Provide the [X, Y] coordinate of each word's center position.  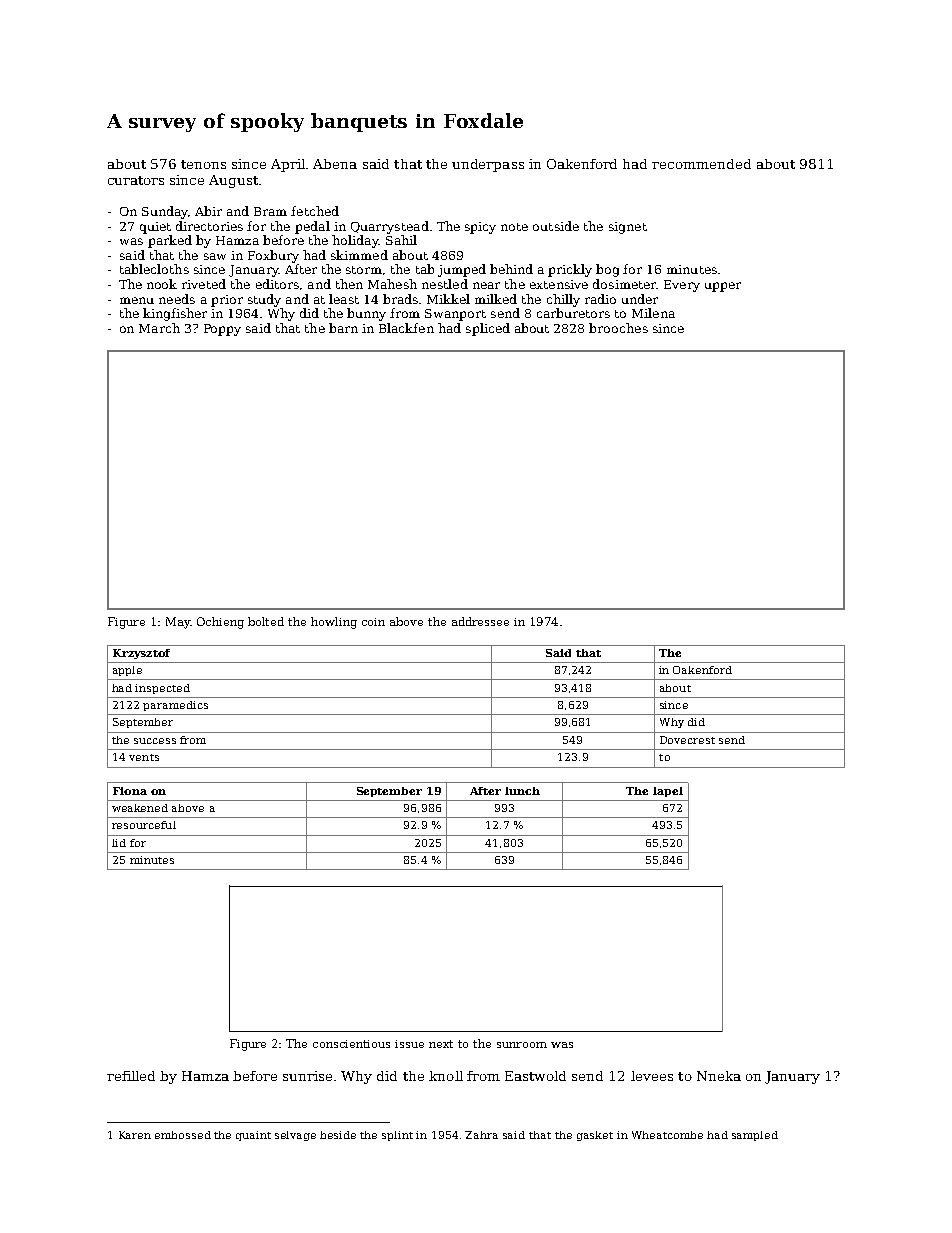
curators [136, 180]
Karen [135, 1135]
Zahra [481, 1135]
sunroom [522, 1045]
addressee [480, 621]
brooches [618, 328]
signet [628, 228]
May [178, 623]
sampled [755, 1136]
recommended [701, 164]
